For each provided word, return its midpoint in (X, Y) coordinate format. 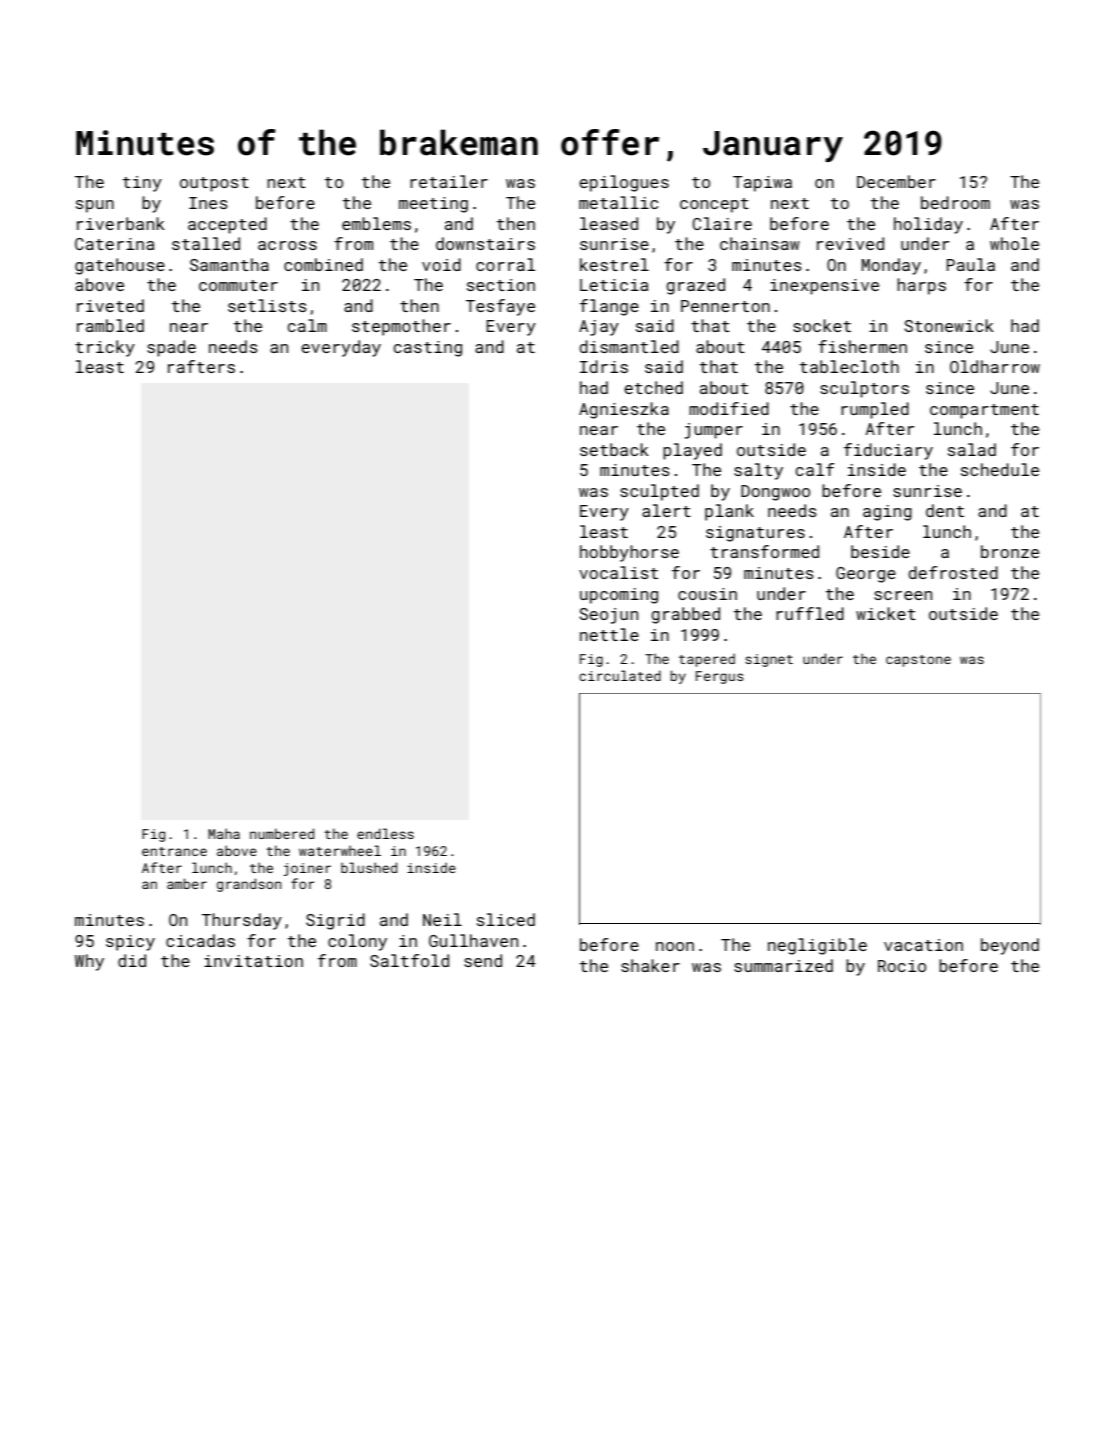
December (896, 181)
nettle (609, 634)
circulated (620, 675)
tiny (142, 184)
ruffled (810, 613)
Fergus (720, 677)
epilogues (624, 183)
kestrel (614, 264)
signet (769, 660)
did (132, 960)
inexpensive (824, 287)
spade (171, 348)
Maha (224, 833)
